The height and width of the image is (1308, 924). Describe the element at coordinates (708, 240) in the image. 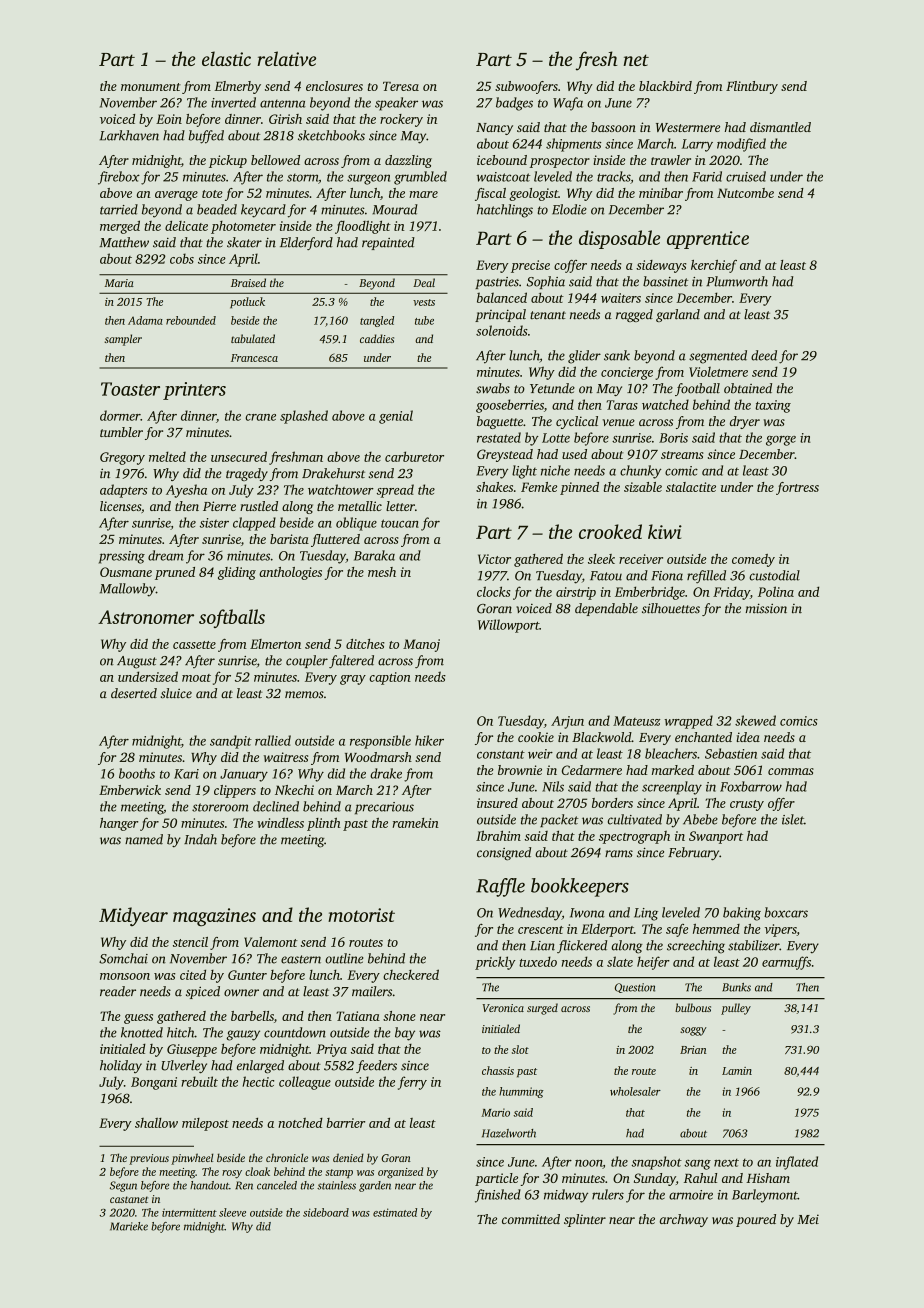

I see `apprentice` at that location.
